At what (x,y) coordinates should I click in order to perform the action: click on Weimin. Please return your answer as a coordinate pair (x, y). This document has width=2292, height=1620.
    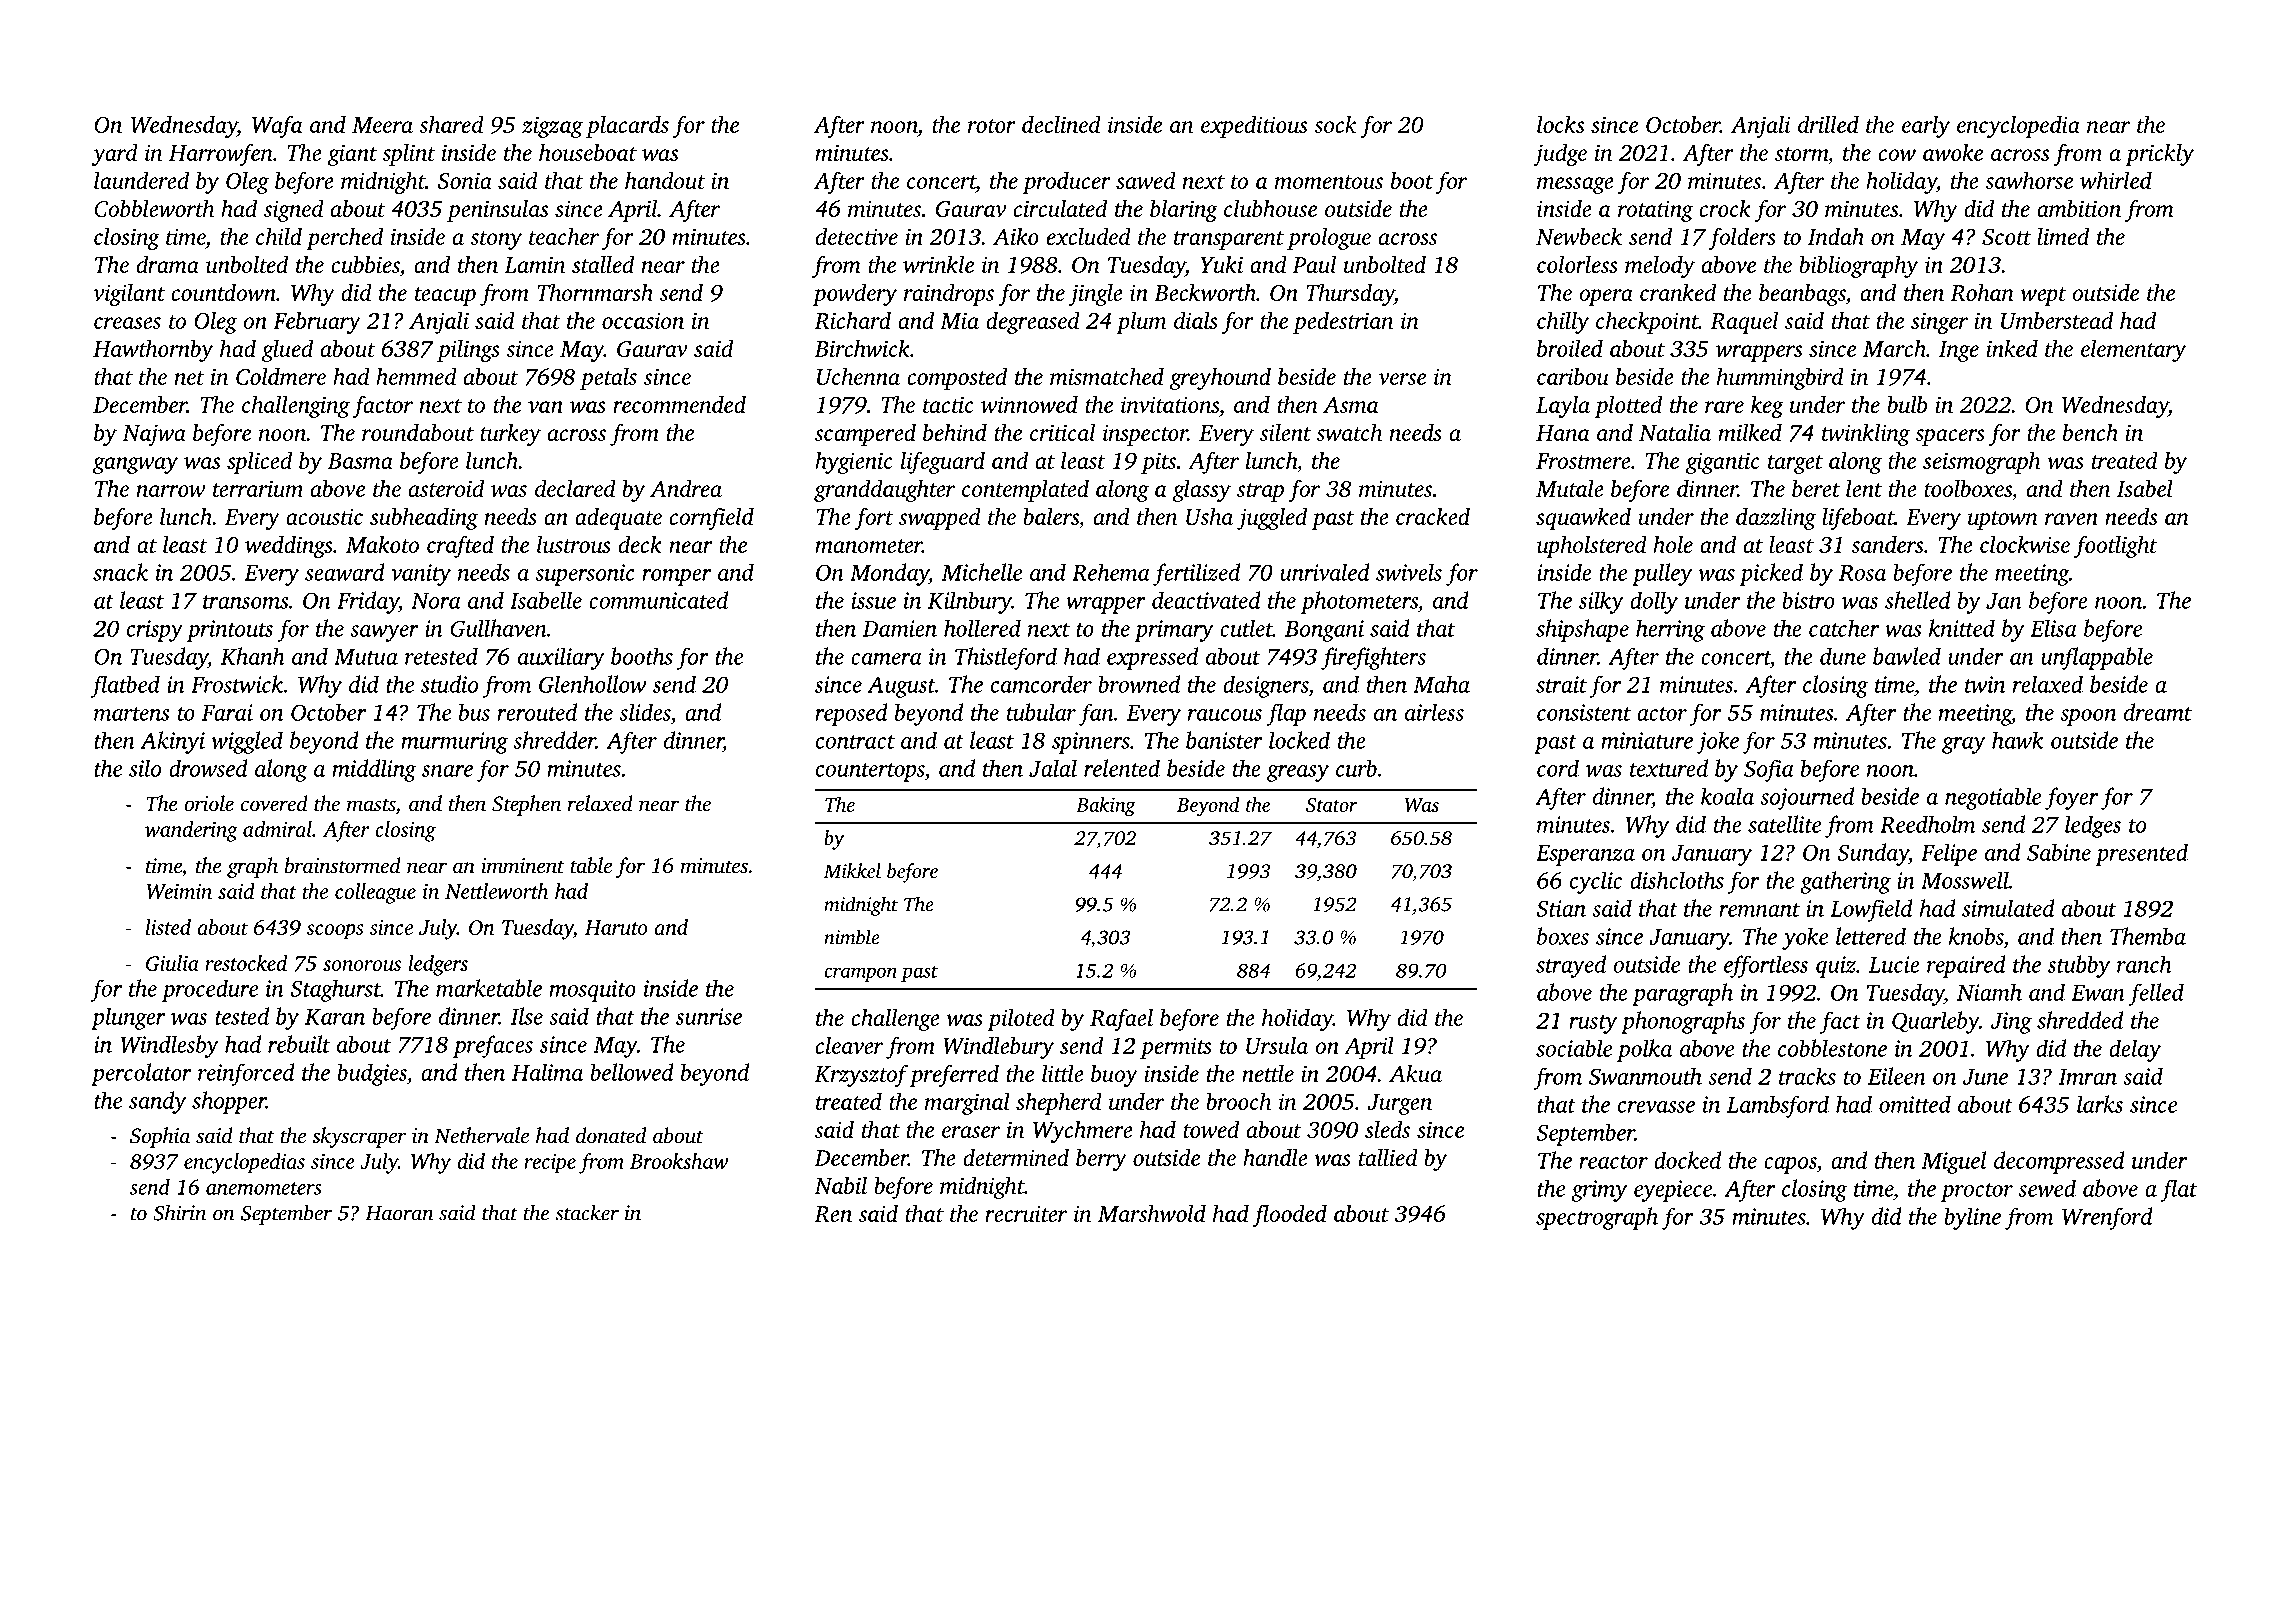
    Looking at the image, I should click on (179, 891).
